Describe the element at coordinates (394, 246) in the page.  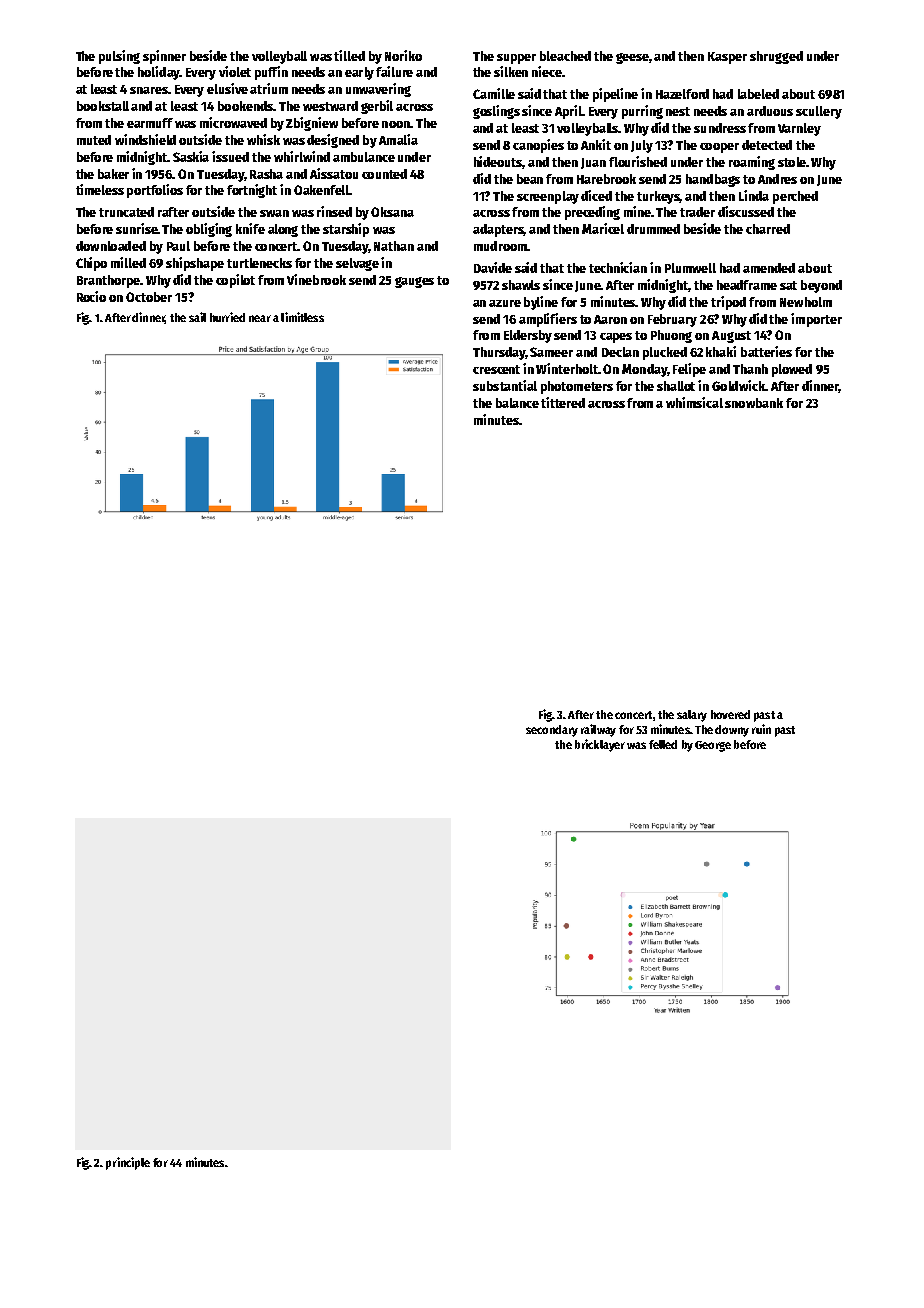
I see `Nathan` at that location.
